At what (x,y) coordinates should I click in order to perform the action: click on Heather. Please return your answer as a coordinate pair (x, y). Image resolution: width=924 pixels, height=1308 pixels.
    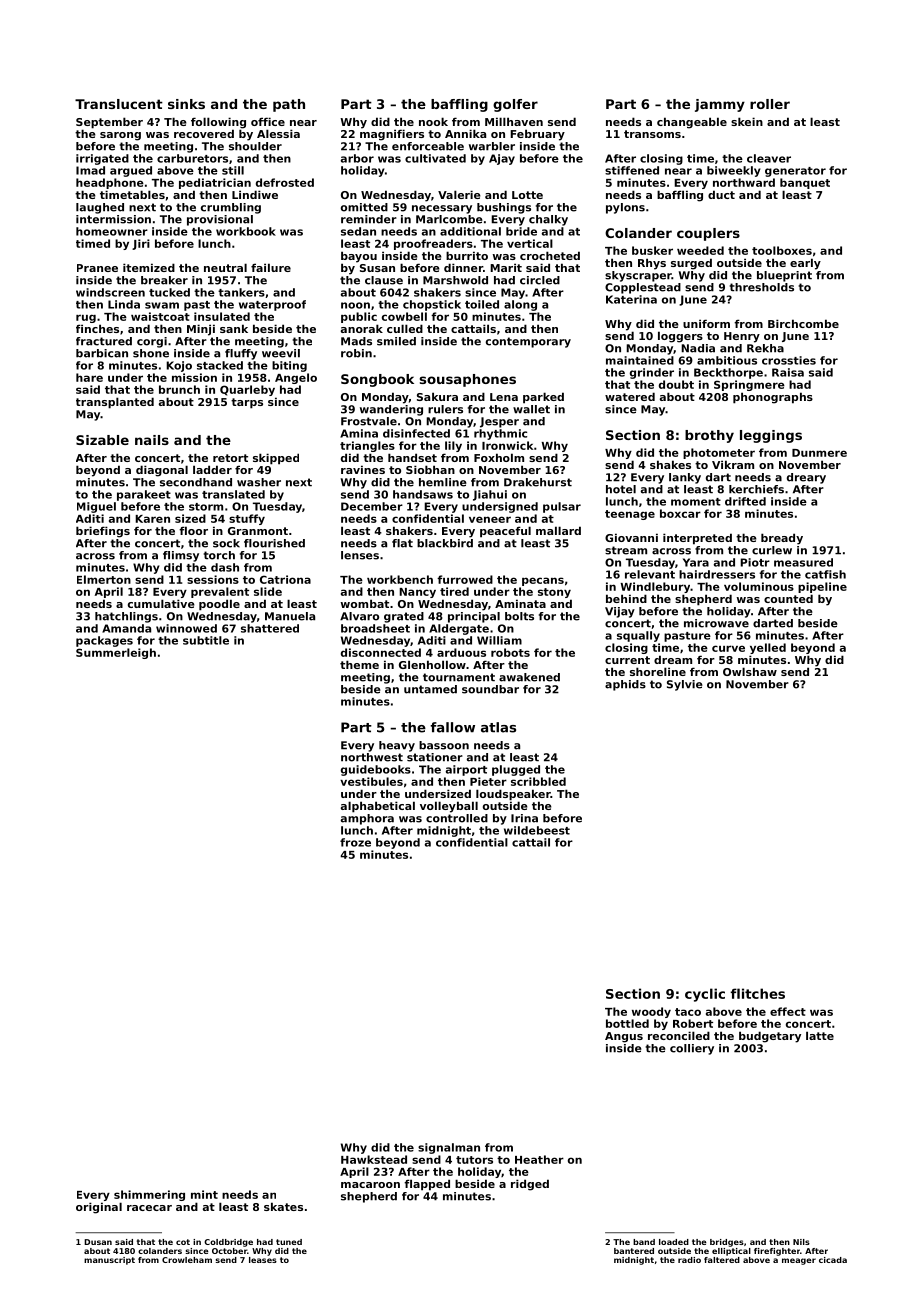
    Looking at the image, I should click on (539, 1159).
